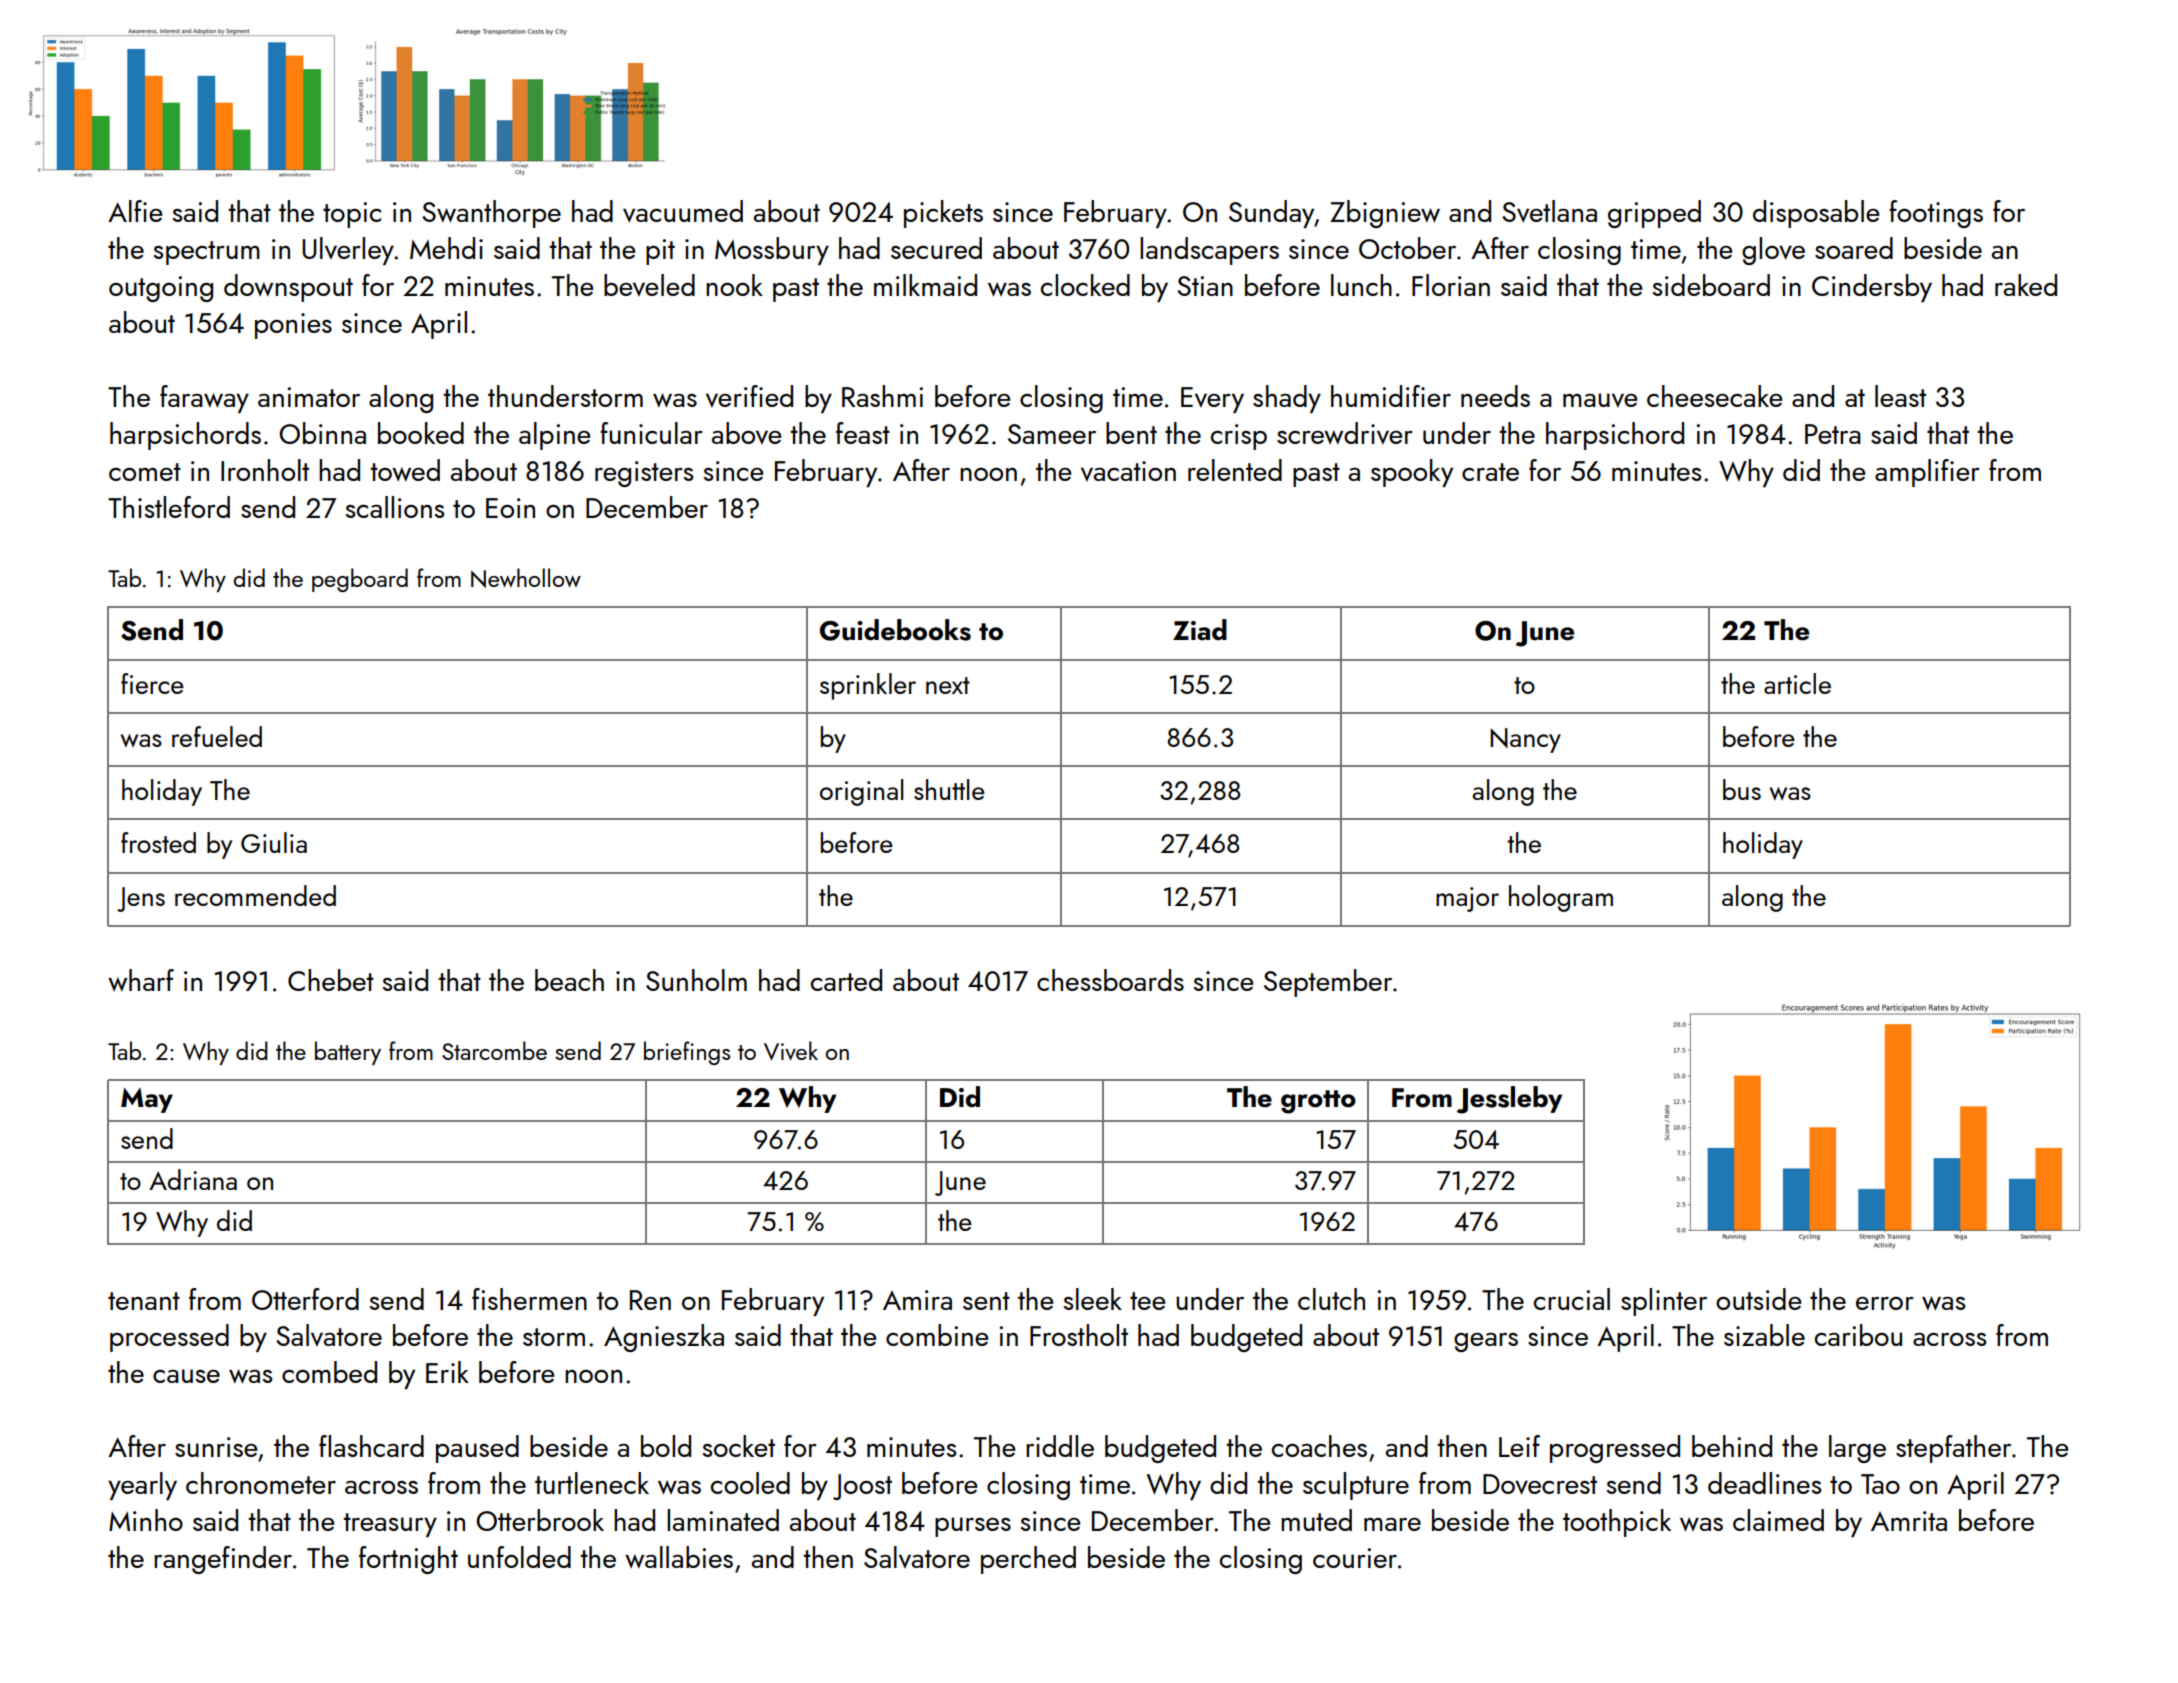 The image size is (2178, 1683). I want to click on perched, so click(1028, 1560).
